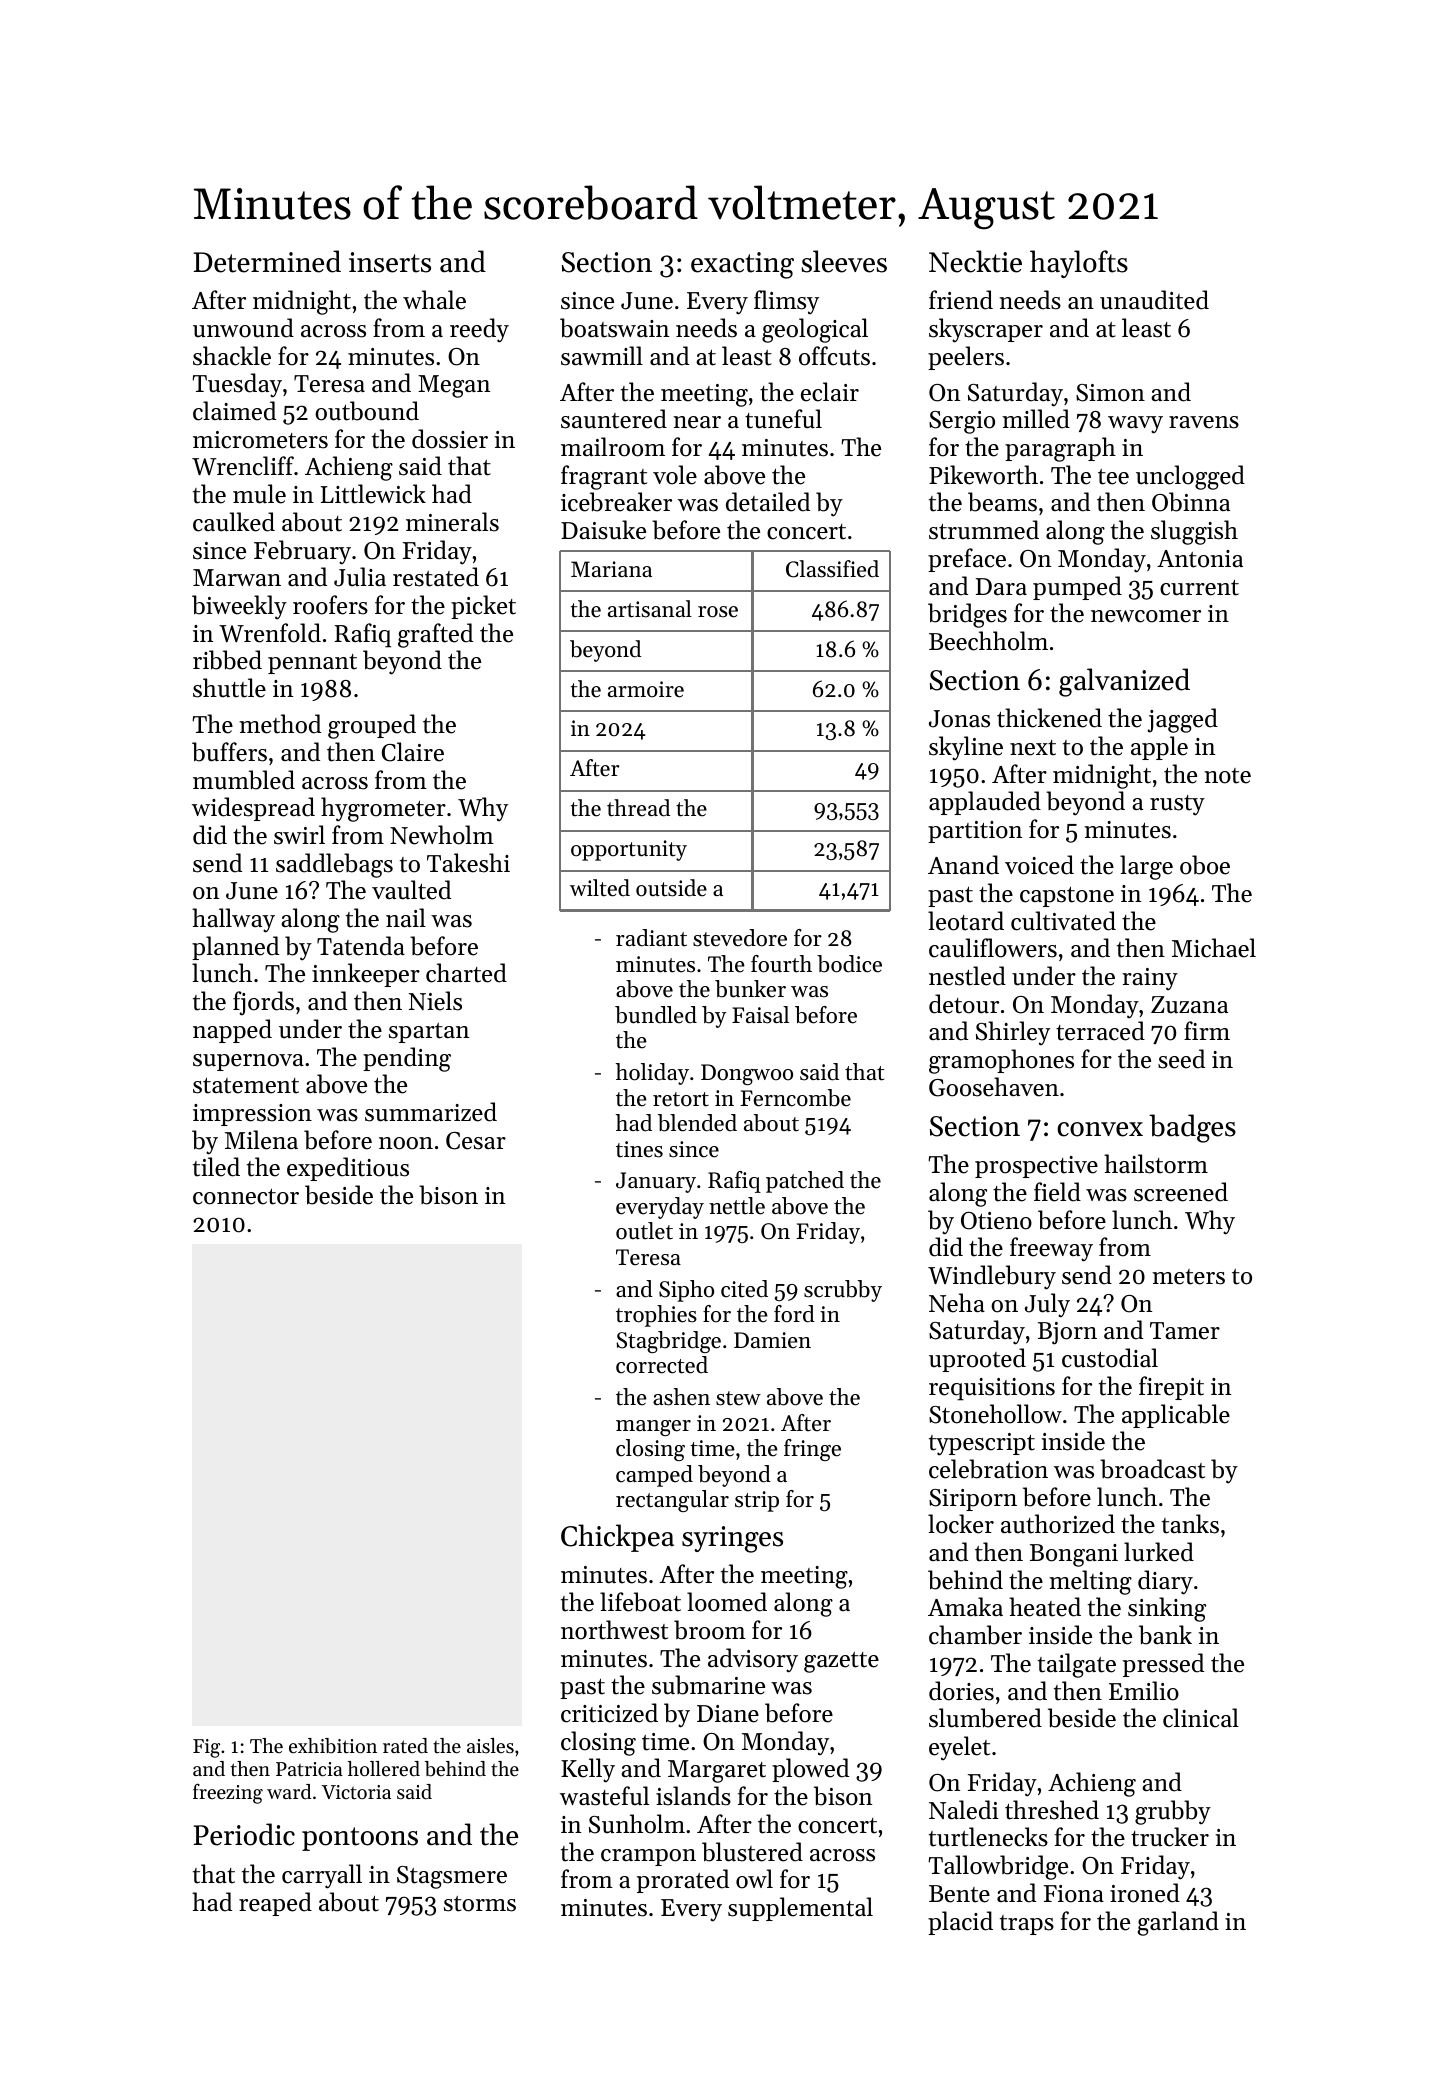 The width and height of the screenshot is (1450, 2100). What do you see at coordinates (783, 419) in the screenshot?
I see `tuneful` at bounding box center [783, 419].
